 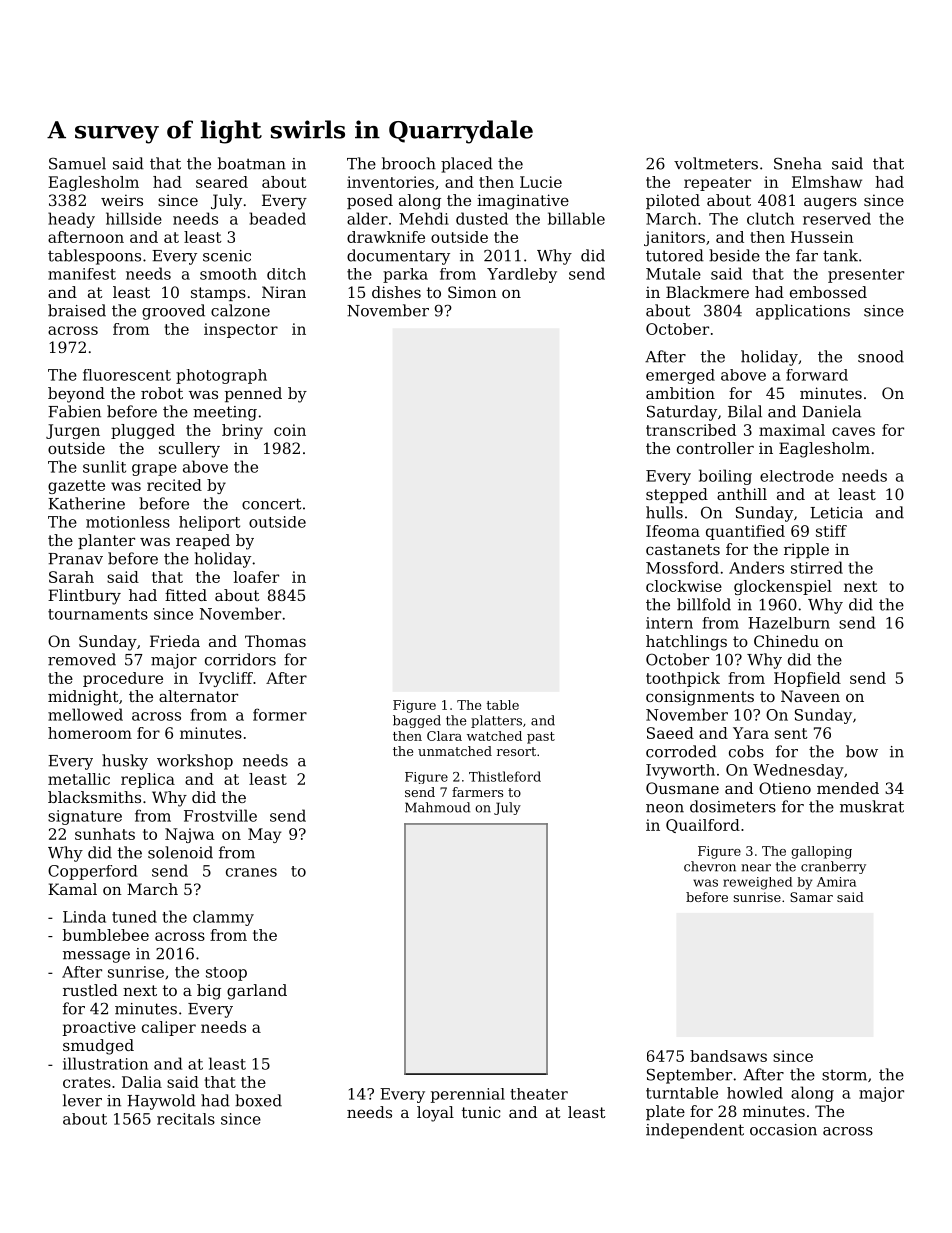 I want to click on placed, so click(x=467, y=165).
